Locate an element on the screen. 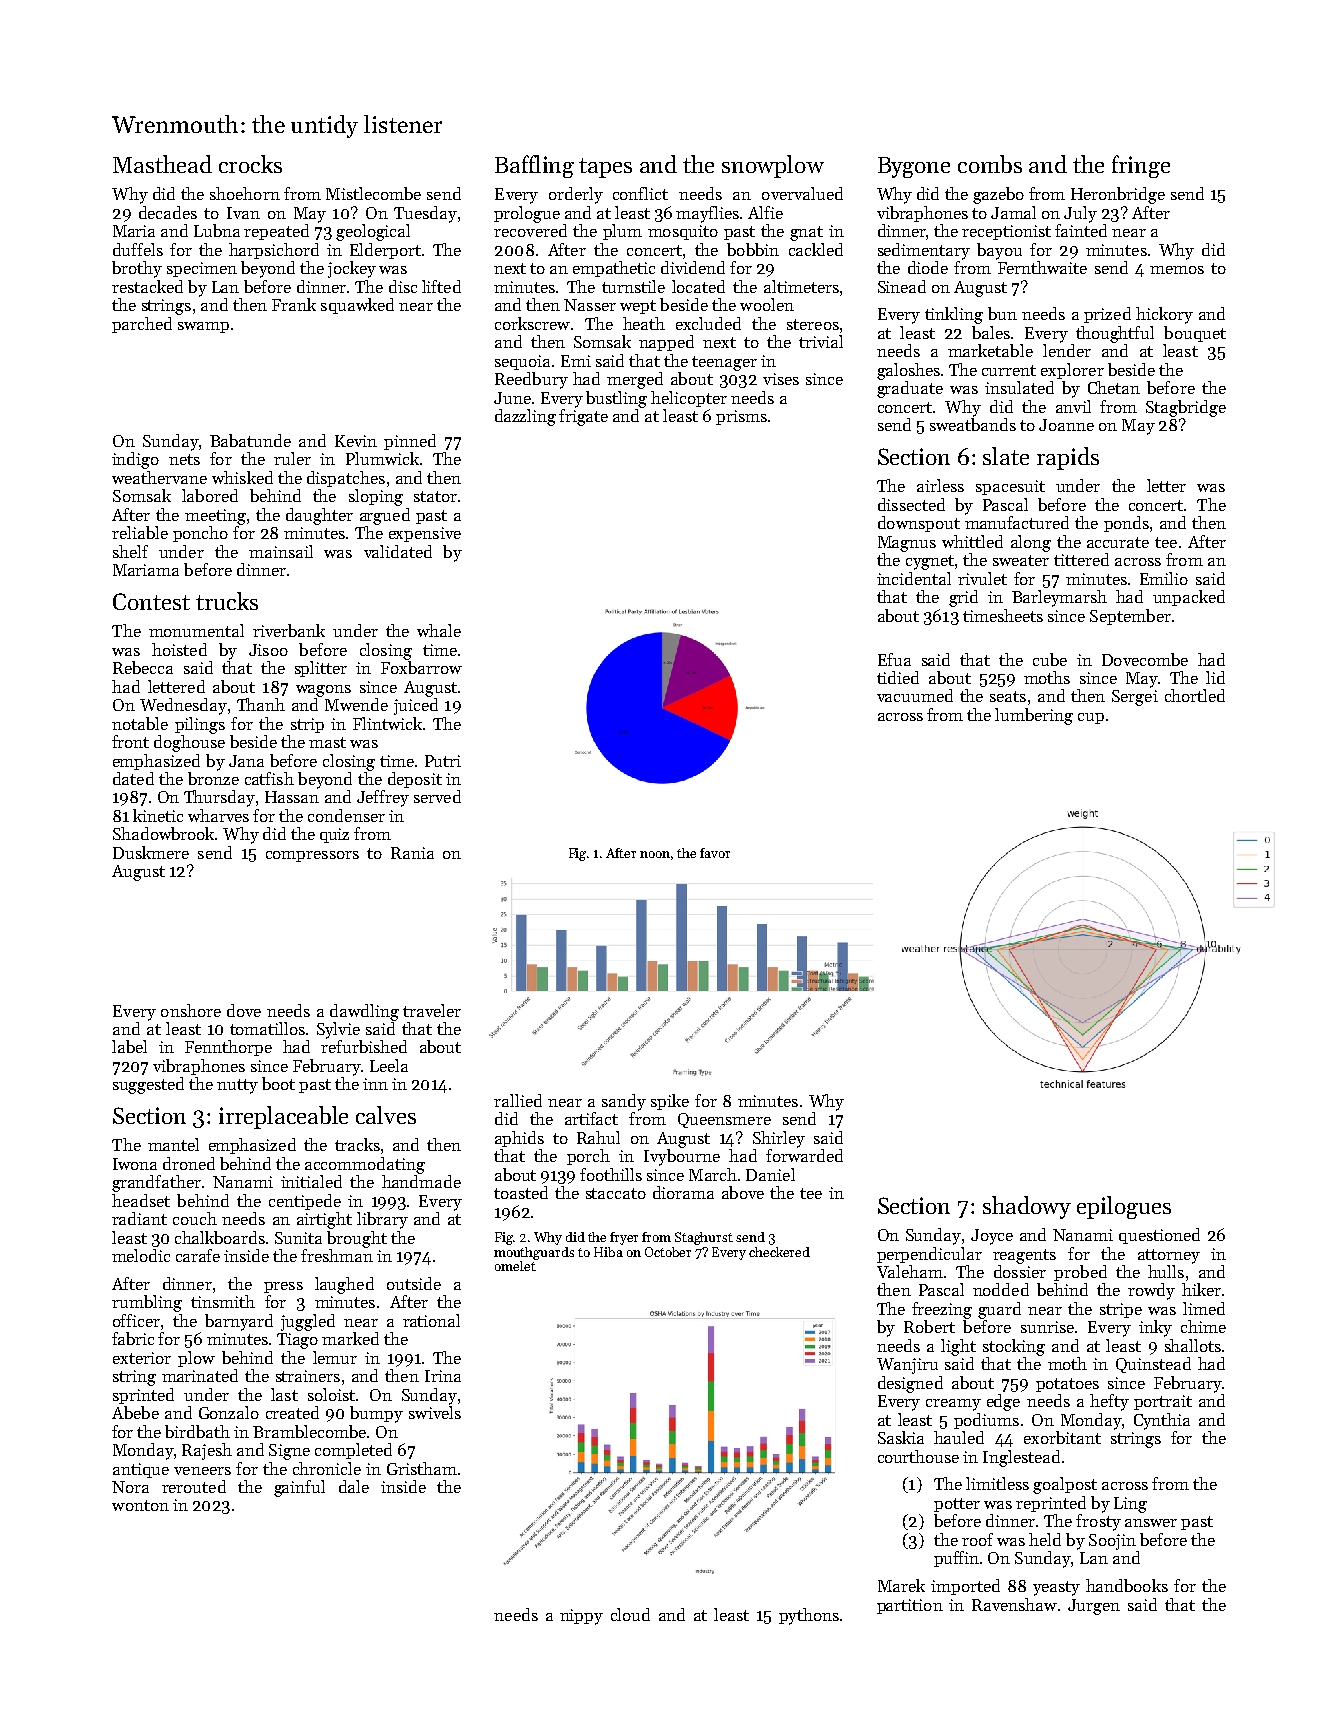  barnyard is located at coordinates (239, 1322).
